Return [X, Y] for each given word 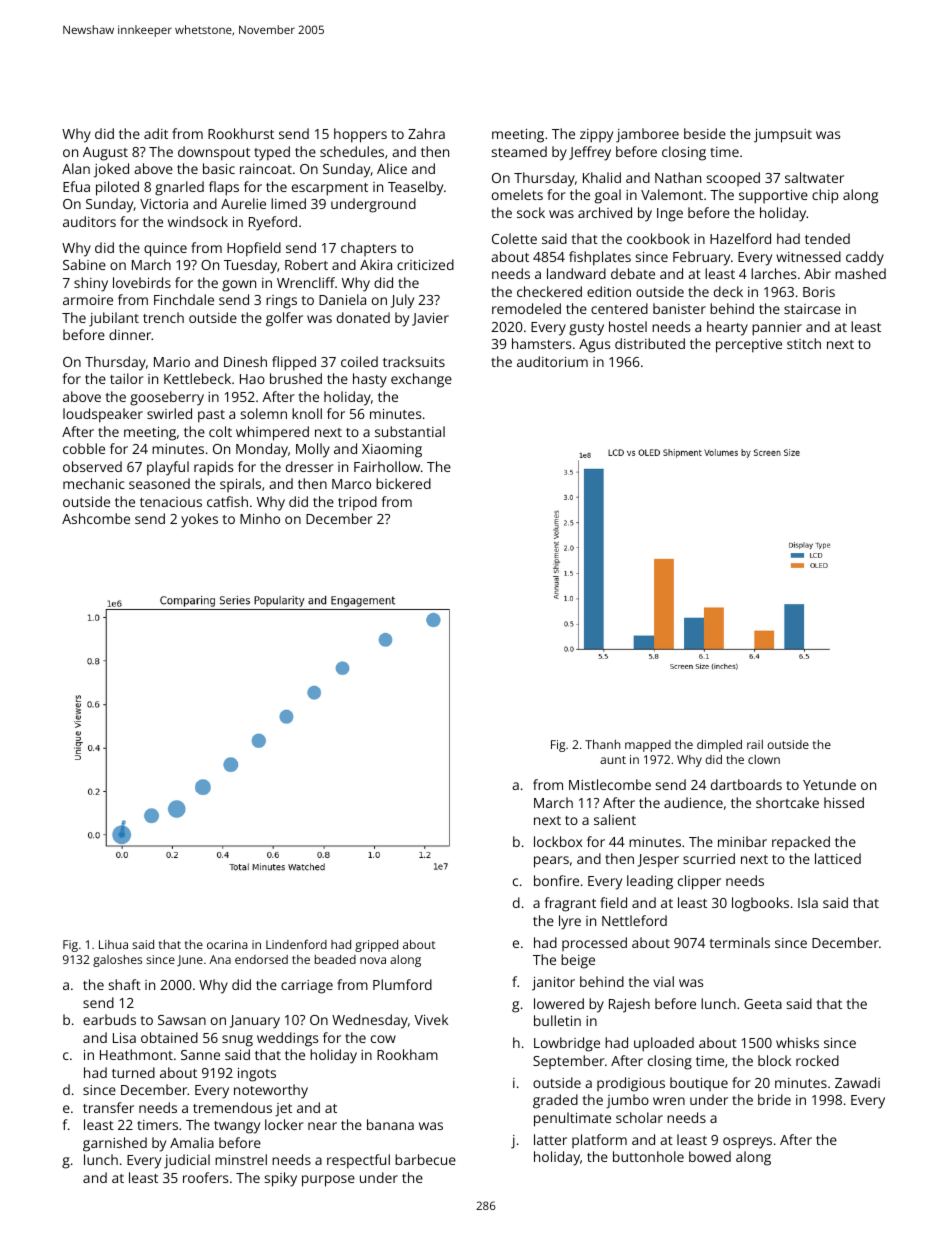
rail [755, 744]
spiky [281, 1179]
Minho [260, 518]
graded [555, 1101]
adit [156, 133]
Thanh [602, 744]
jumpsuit [783, 136]
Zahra [426, 133]
